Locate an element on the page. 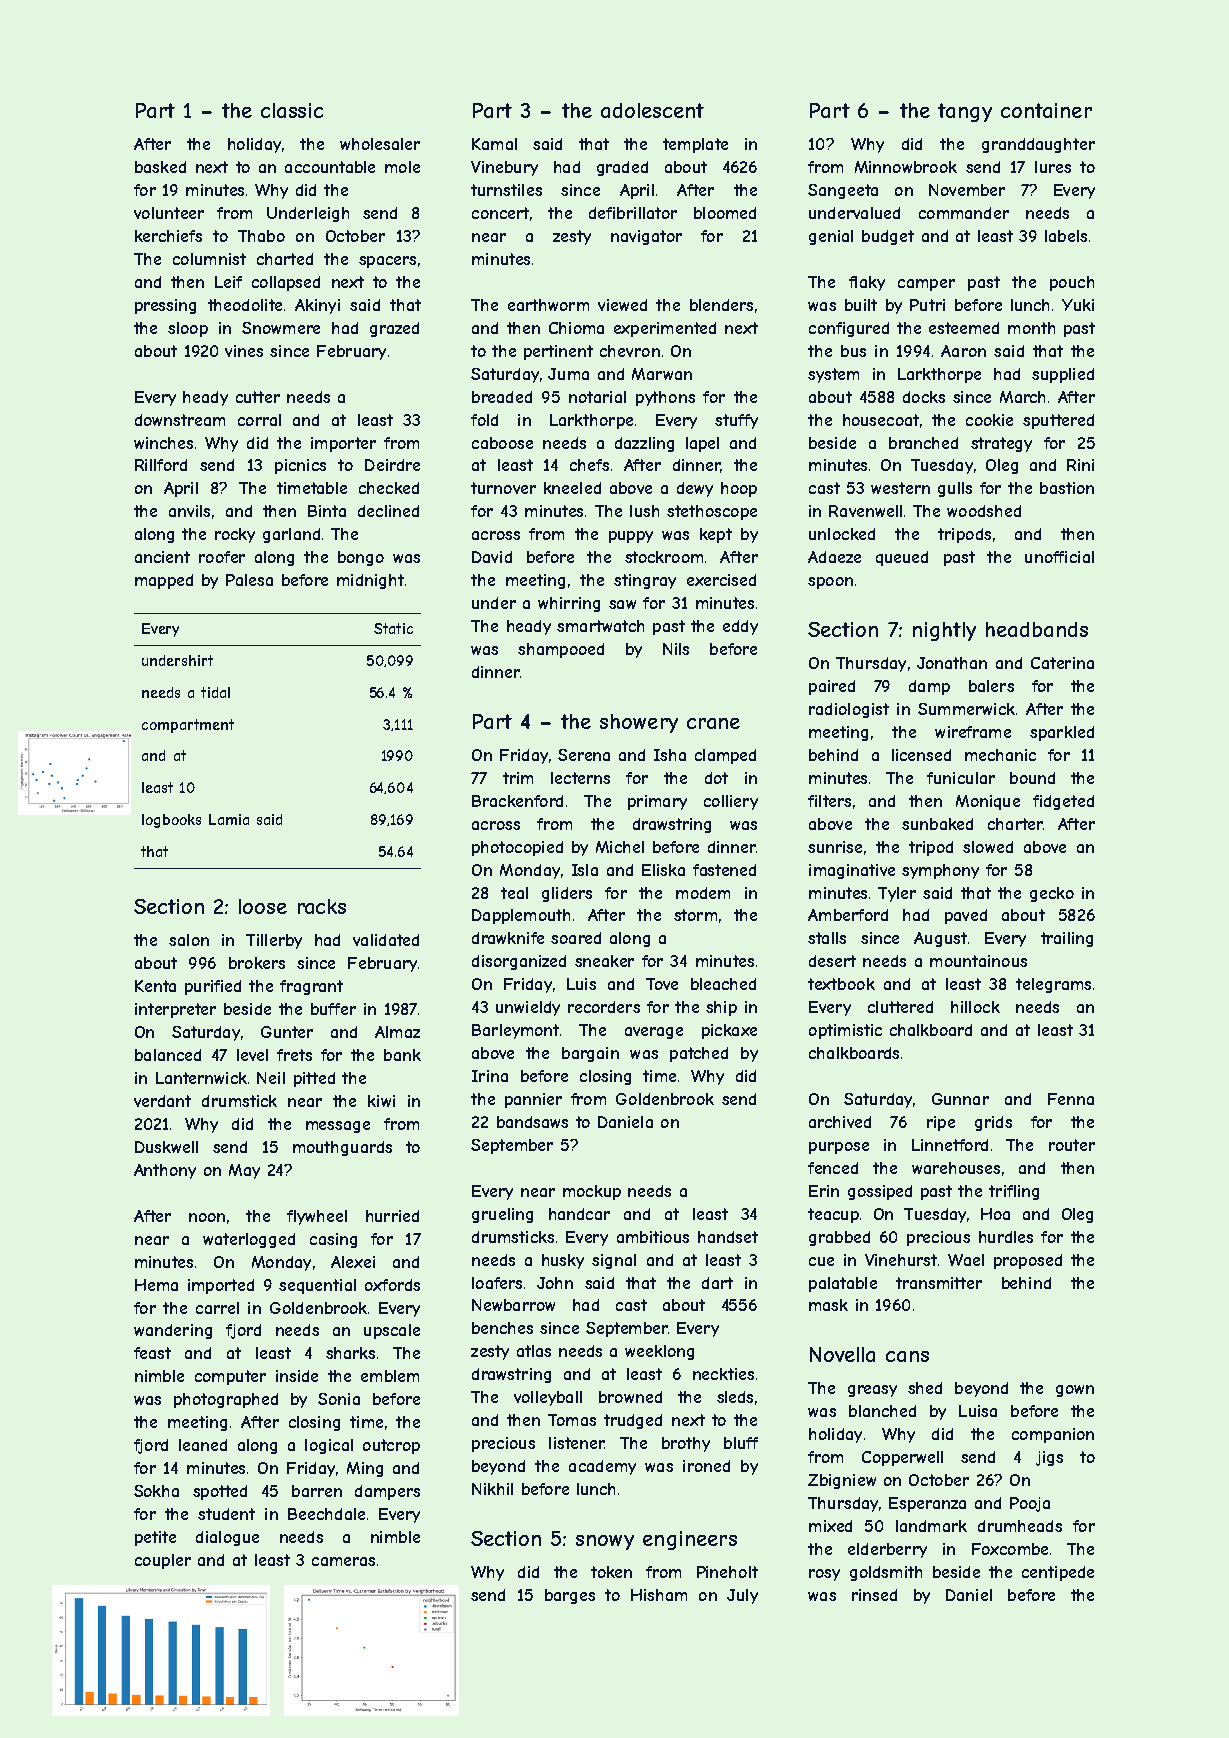 This page has height=1738, width=1229. spotted is located at coordinates (220, 1492).
